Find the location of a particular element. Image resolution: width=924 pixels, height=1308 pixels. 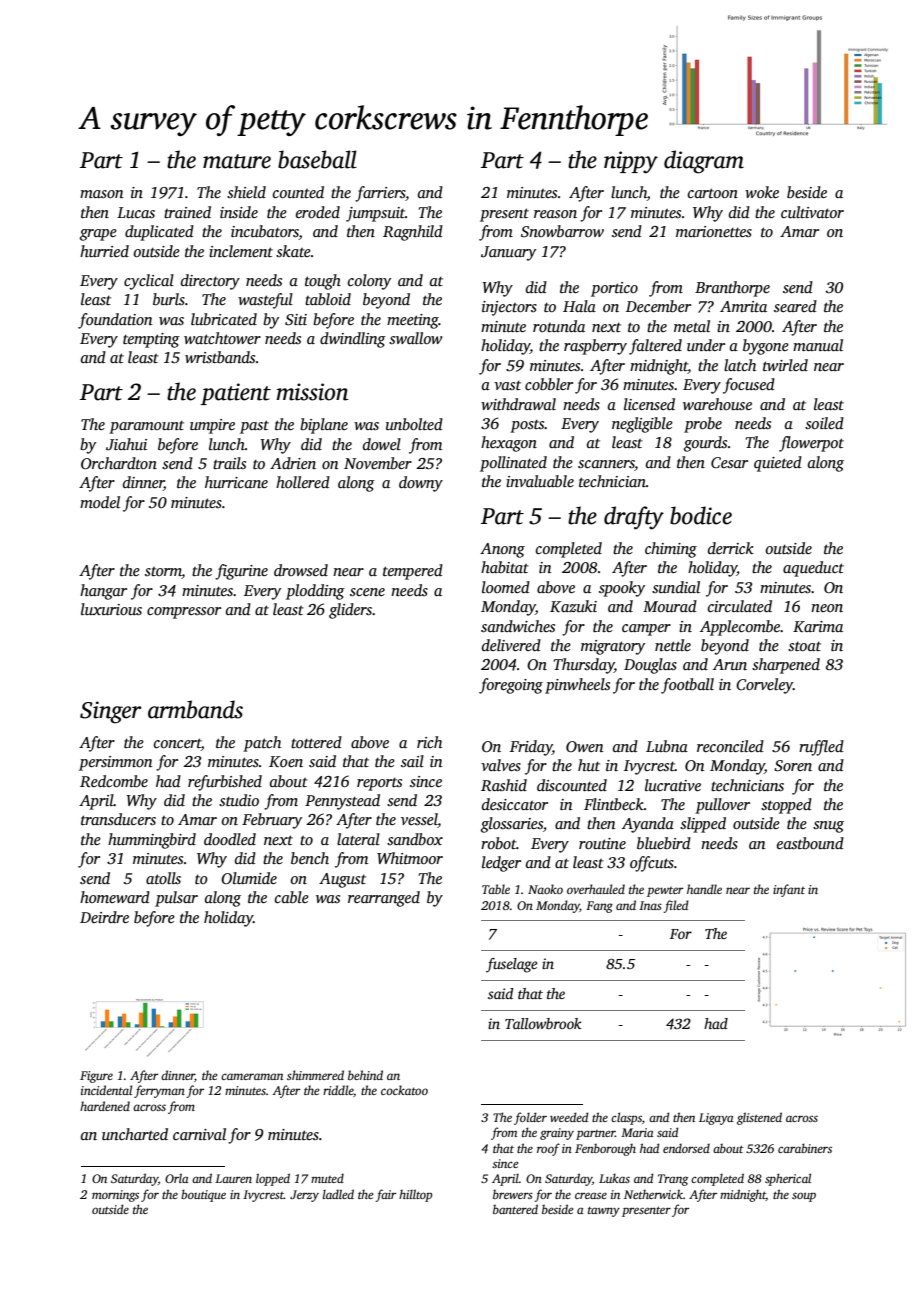

mornings is located at coordinates (115, 1196).
